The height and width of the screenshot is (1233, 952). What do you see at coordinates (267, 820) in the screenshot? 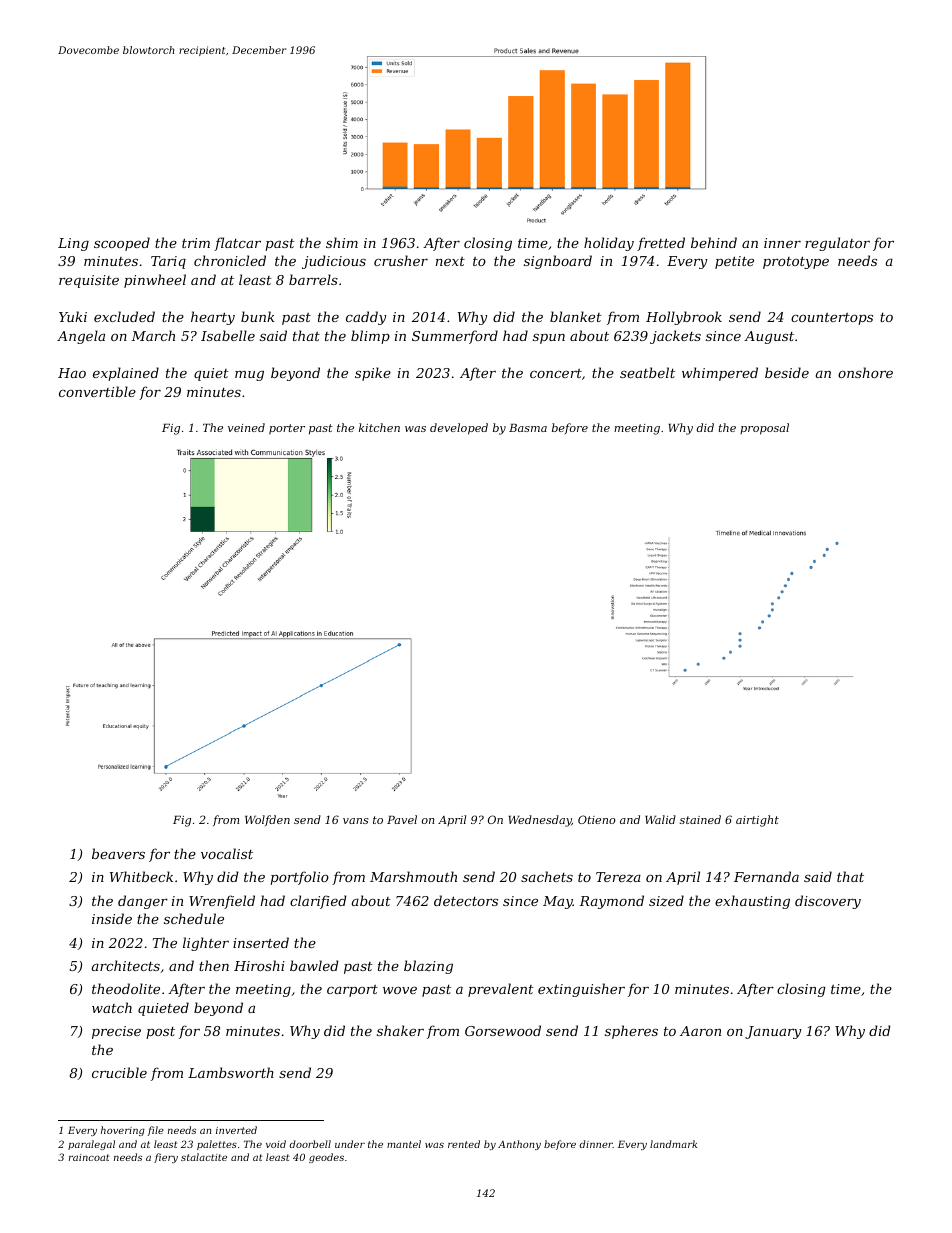
I see `Wolfden` at bounding box center [267, 820].
